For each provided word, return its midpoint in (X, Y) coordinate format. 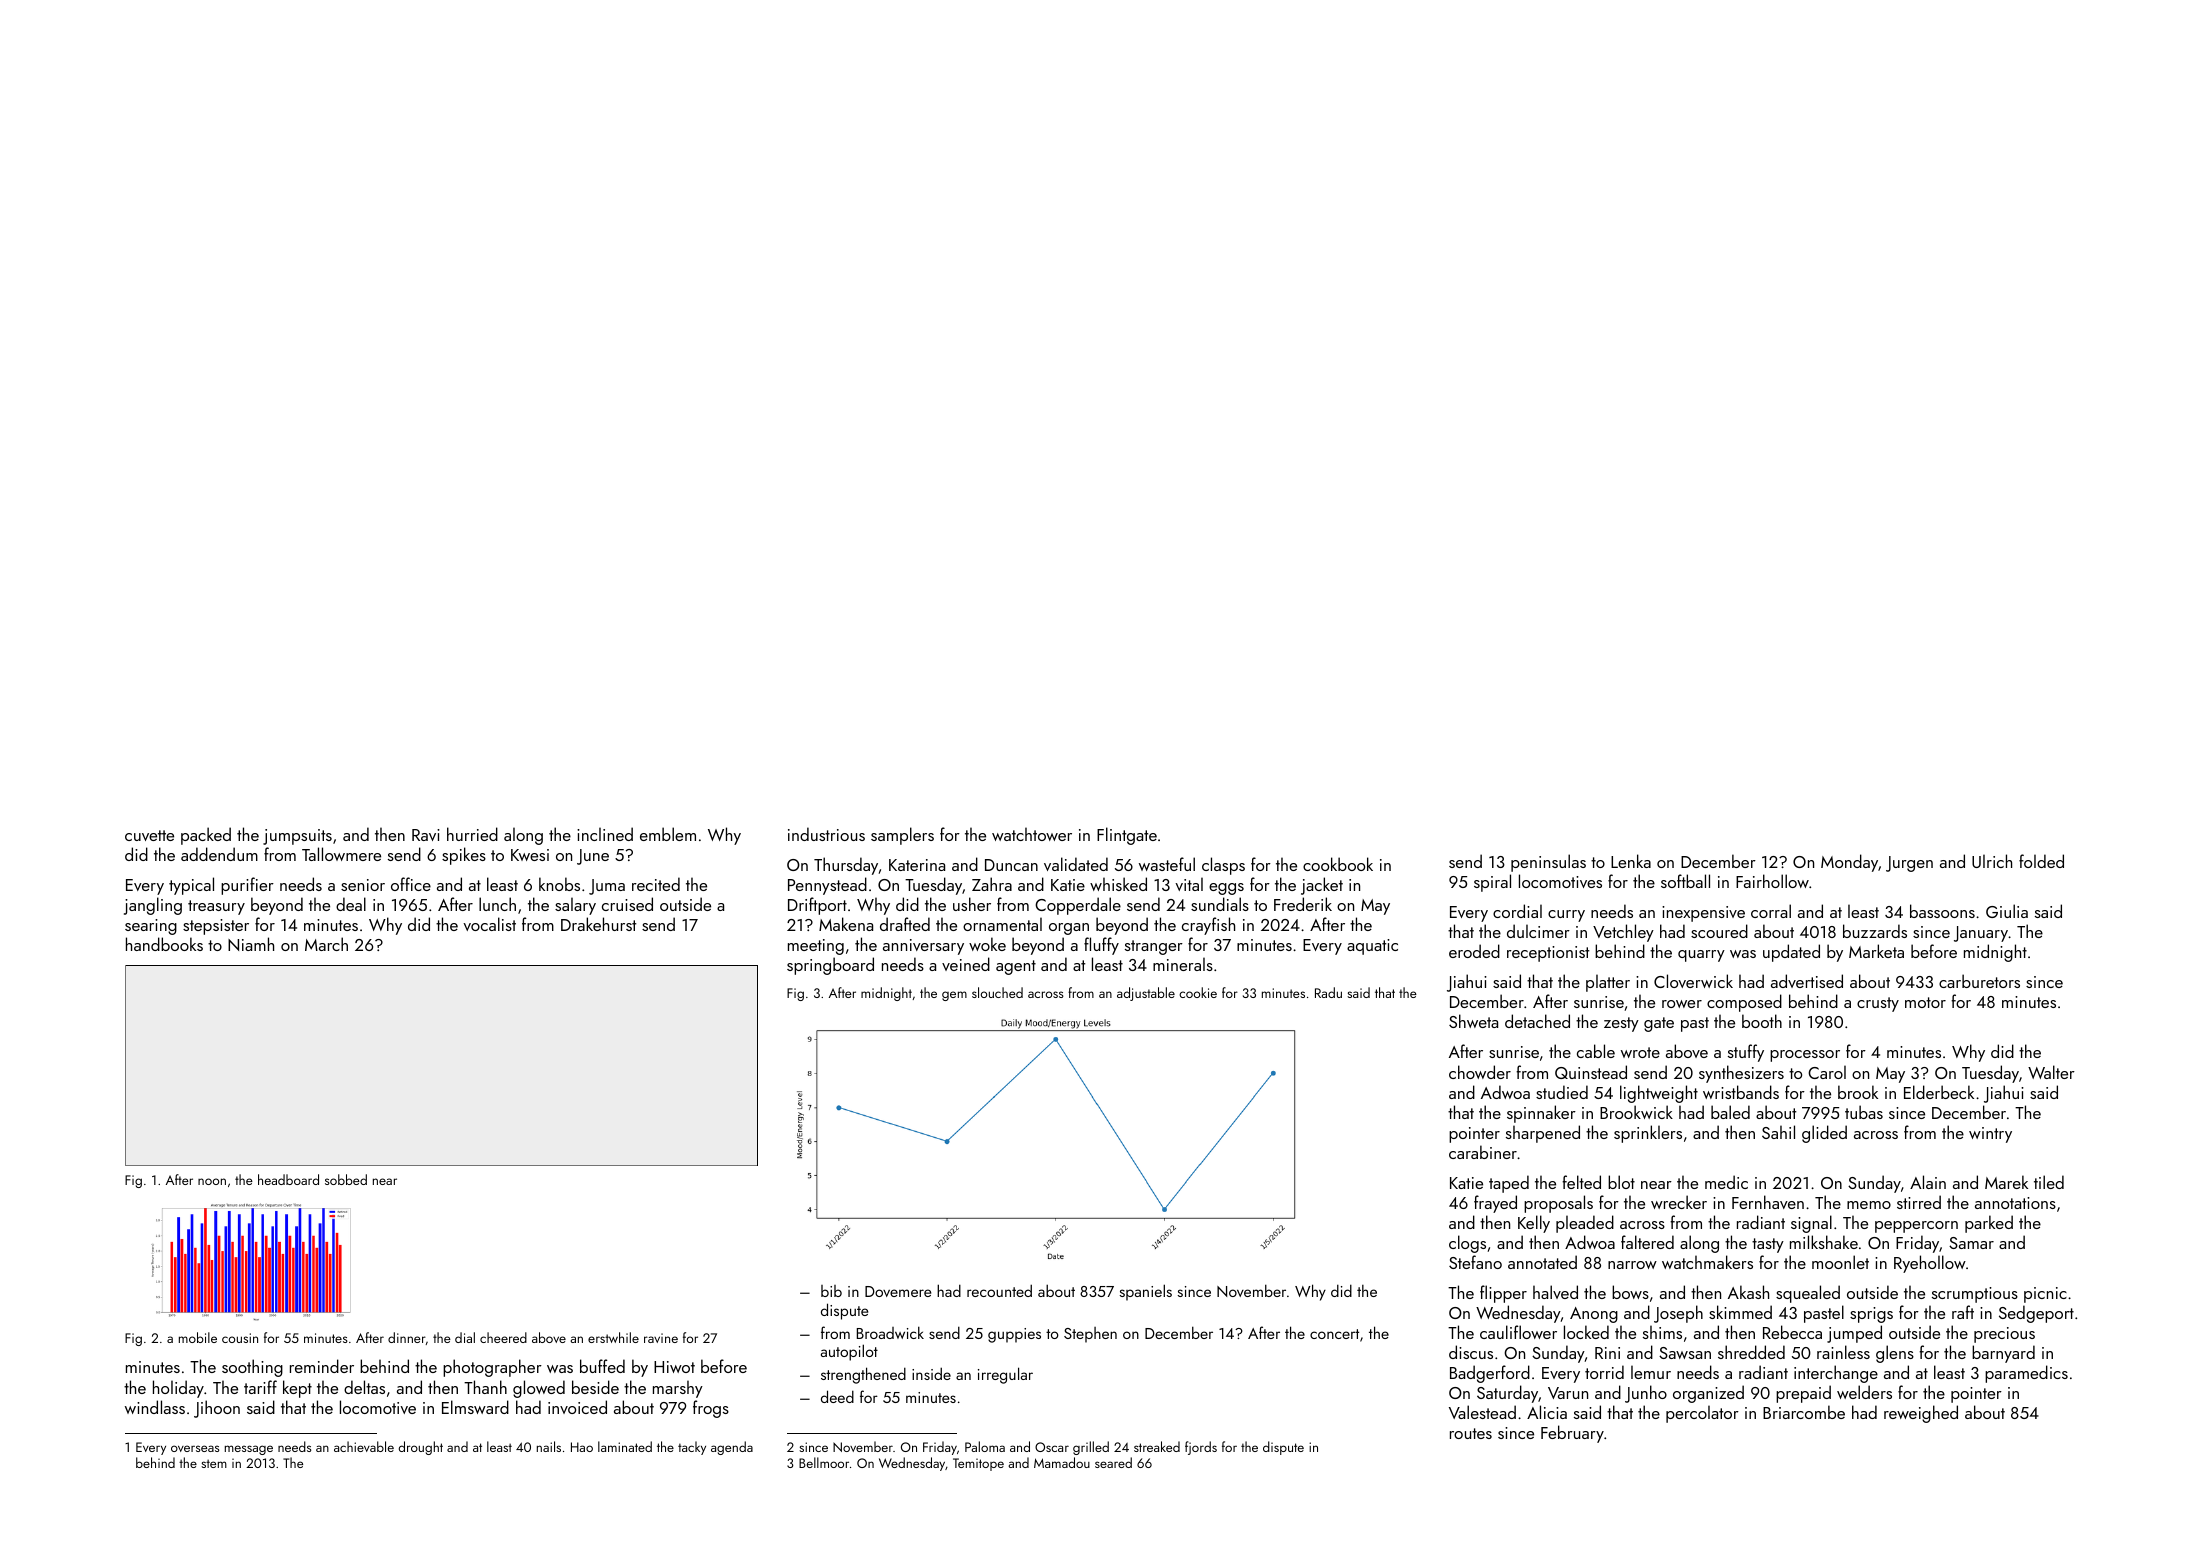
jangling (153, 906)
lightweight (1659, 1094)
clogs (1467, 1244)
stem (214, 1463)
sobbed (346, 1179)
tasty (1768, 1245)
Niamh (251, 944)
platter (1608, 983)
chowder (1480, 1072)
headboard (288, 1179)
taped (1509, 1184)
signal (1811, 1224)
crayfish (1208, 926)
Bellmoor (824, 1462)
